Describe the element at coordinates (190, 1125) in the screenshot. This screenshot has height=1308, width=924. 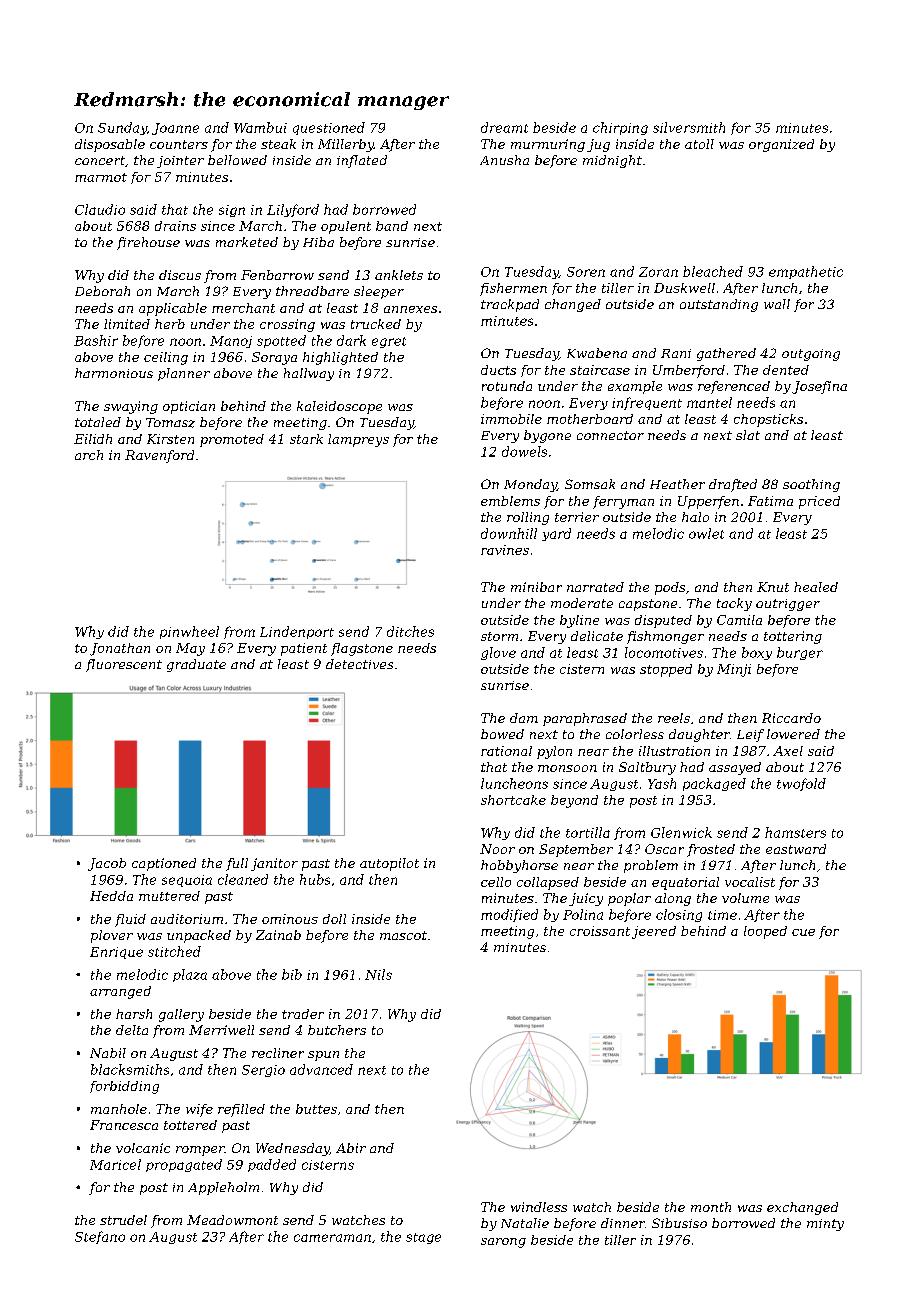
I see `tottered` at that location.
